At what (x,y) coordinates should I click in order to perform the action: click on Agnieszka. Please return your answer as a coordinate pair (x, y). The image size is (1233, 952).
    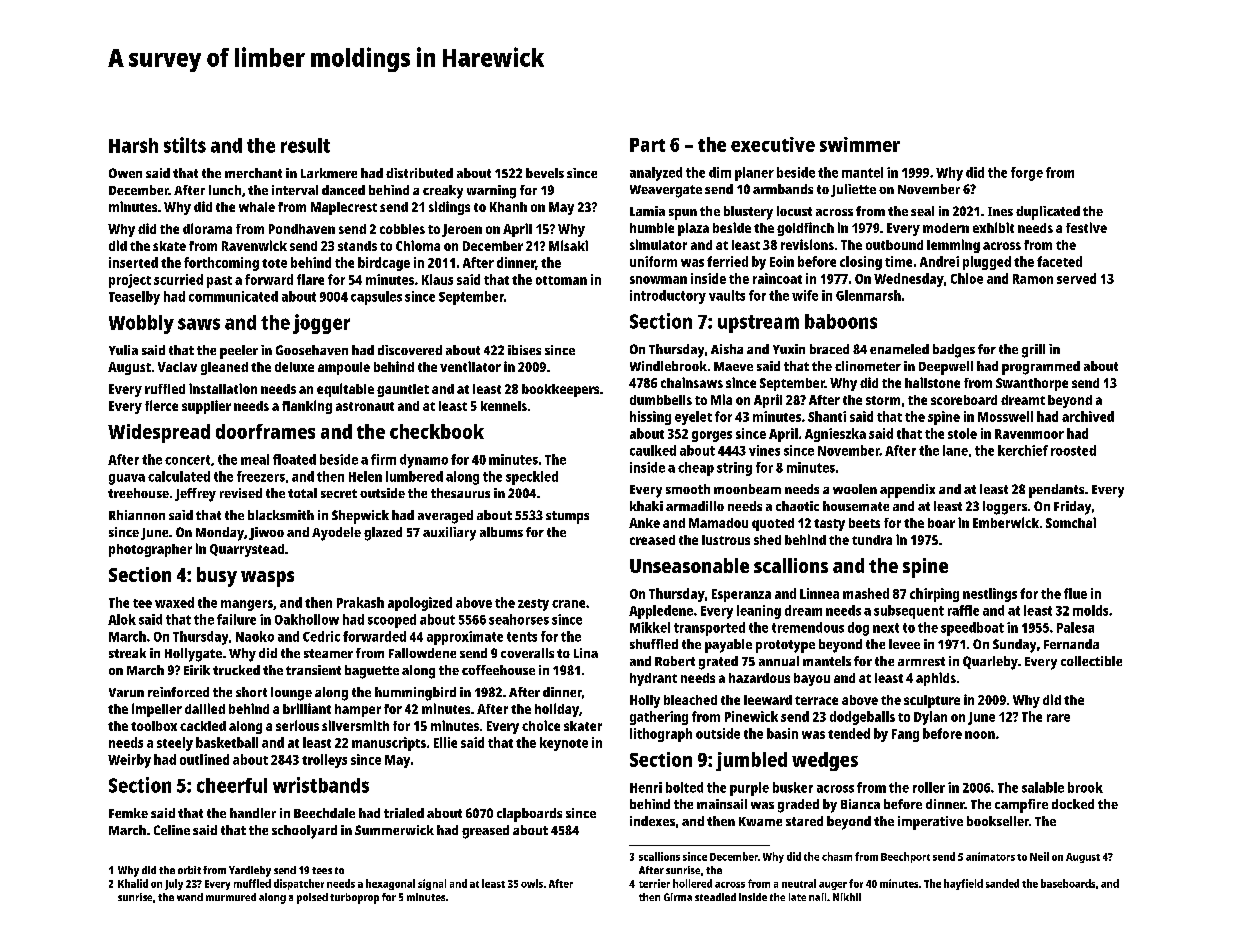
    Looking at the image, I should click on (835, 435).
